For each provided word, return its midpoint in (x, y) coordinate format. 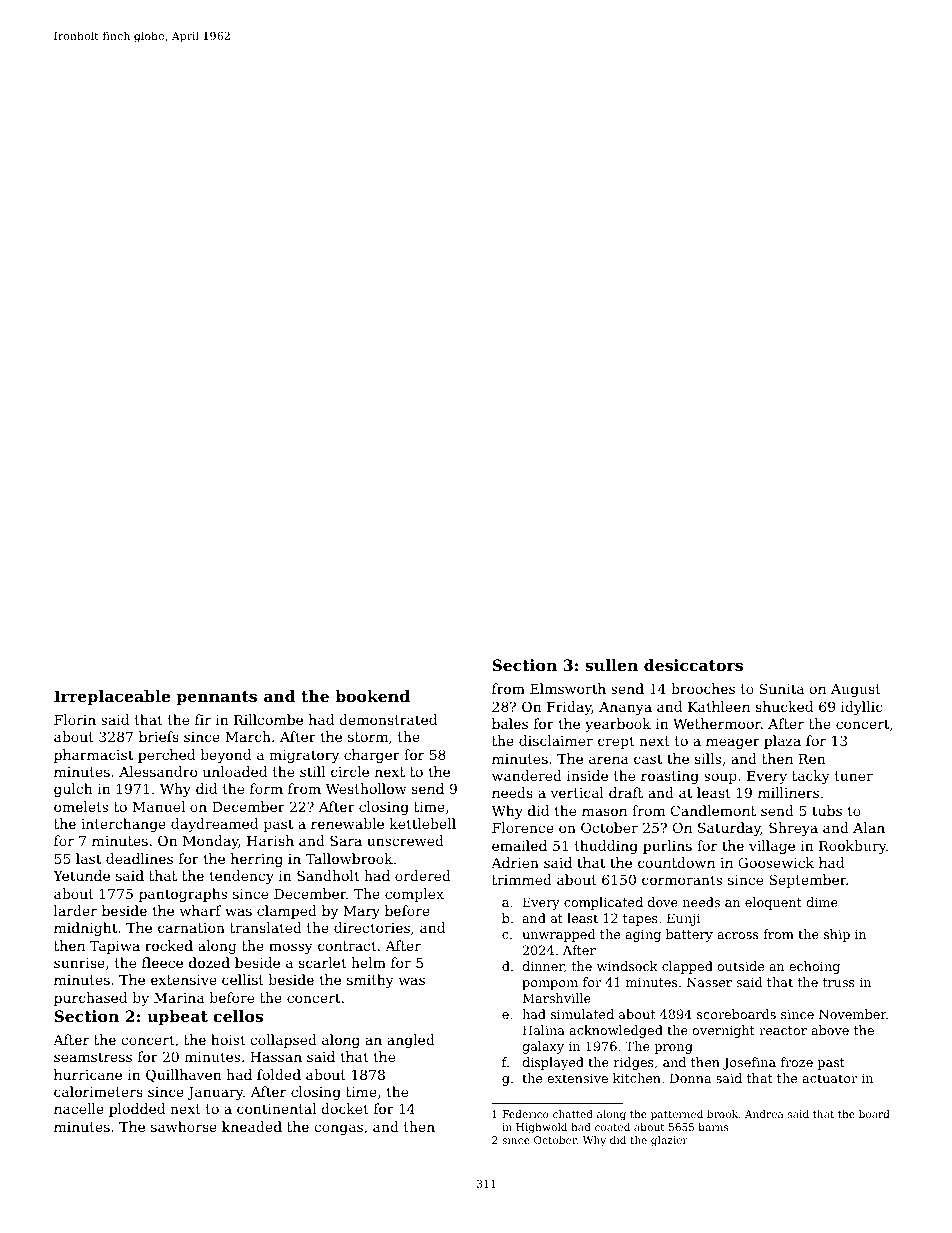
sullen (611, 665)
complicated (603, 903)
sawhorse (184, 1126)
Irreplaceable (112, 698)
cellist (243, 979)
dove (663, 902)
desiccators (693, 665)
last (88, 858)
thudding (606, 847)
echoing (814, 967)
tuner (854, 776)
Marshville (557, 998)
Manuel (159, 806)
